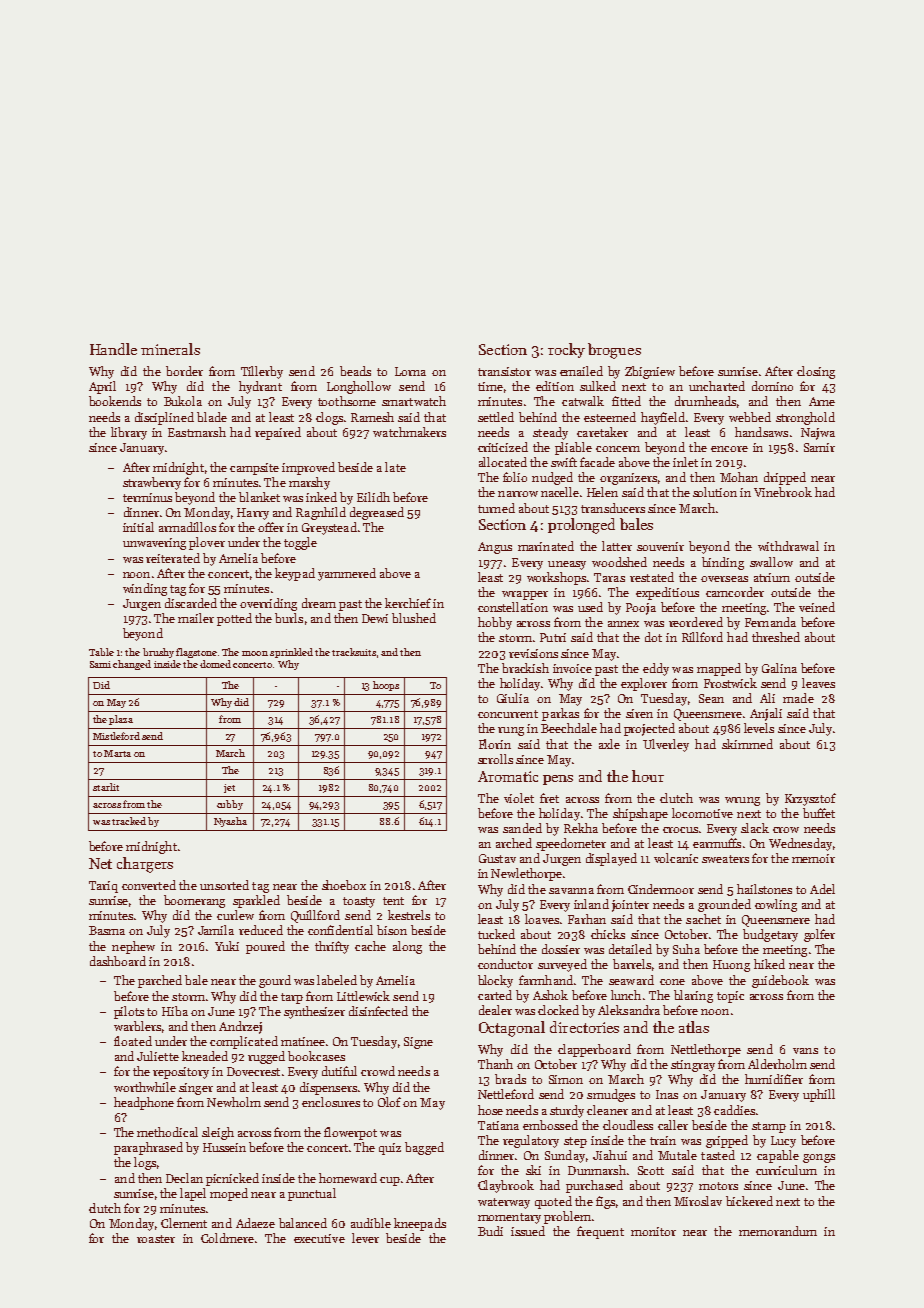  What do you see at coordinates (495, 981) in the screenshot?
I see `blocky` at bounding box center [495, 981].
